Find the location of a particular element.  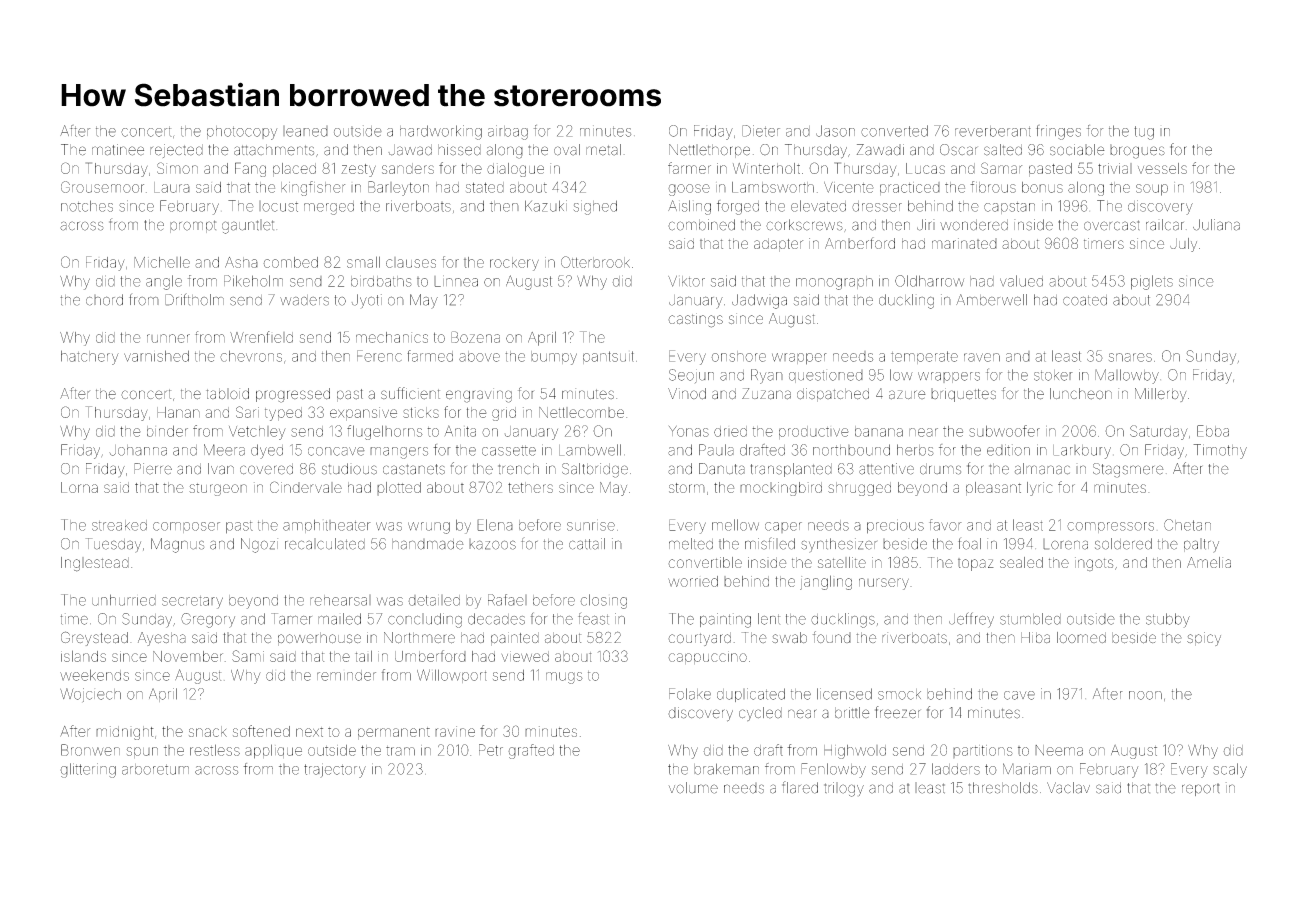

airbag is located at coordinates (508, 132).
